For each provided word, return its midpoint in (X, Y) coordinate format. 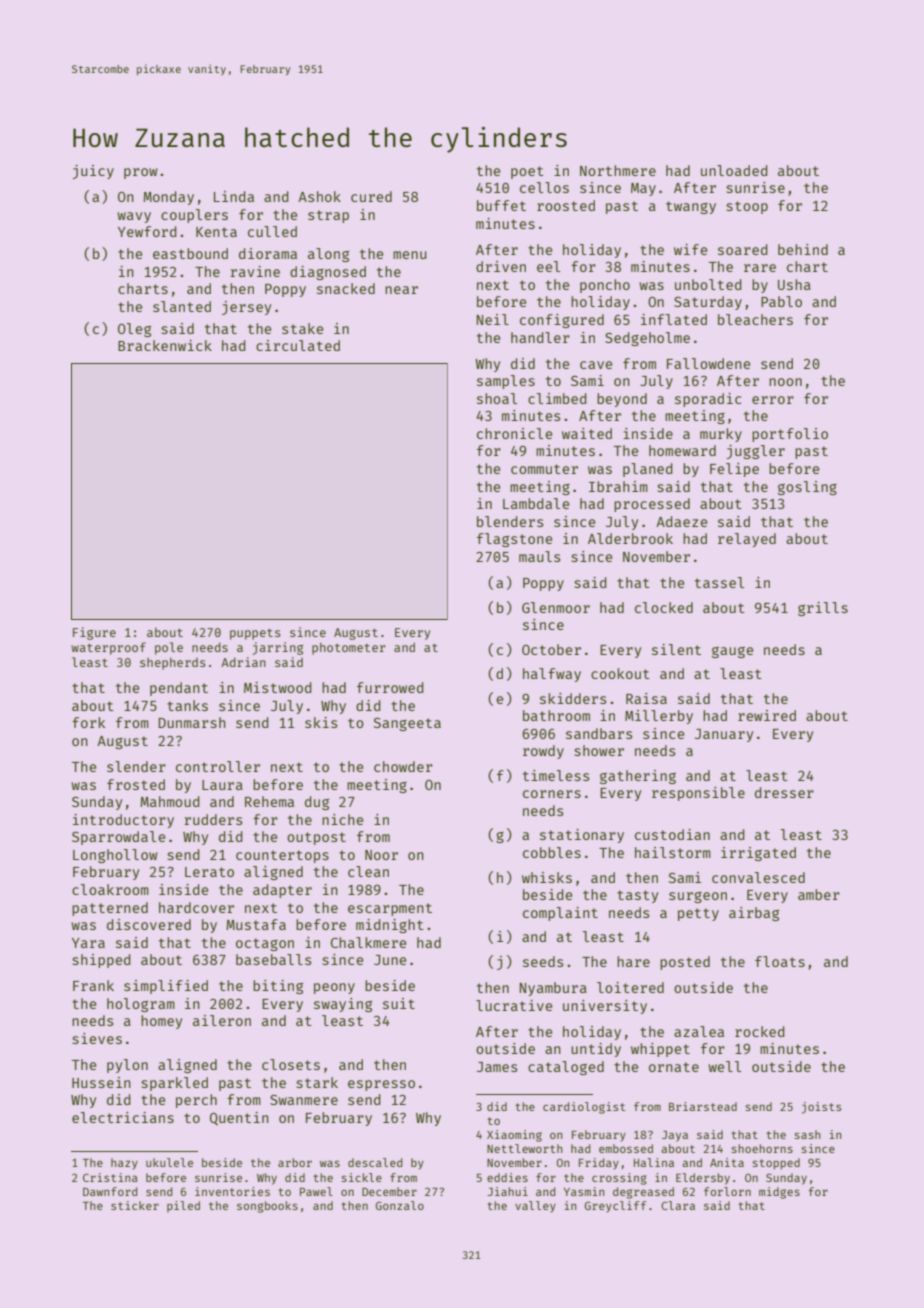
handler (540, 337)
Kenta (216, 232)
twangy (691, 207)
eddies (507, 1177)
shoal (497, 398)
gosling (807, 488)
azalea (699, 1031)
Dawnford (110, 1191)
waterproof (108, 648)
